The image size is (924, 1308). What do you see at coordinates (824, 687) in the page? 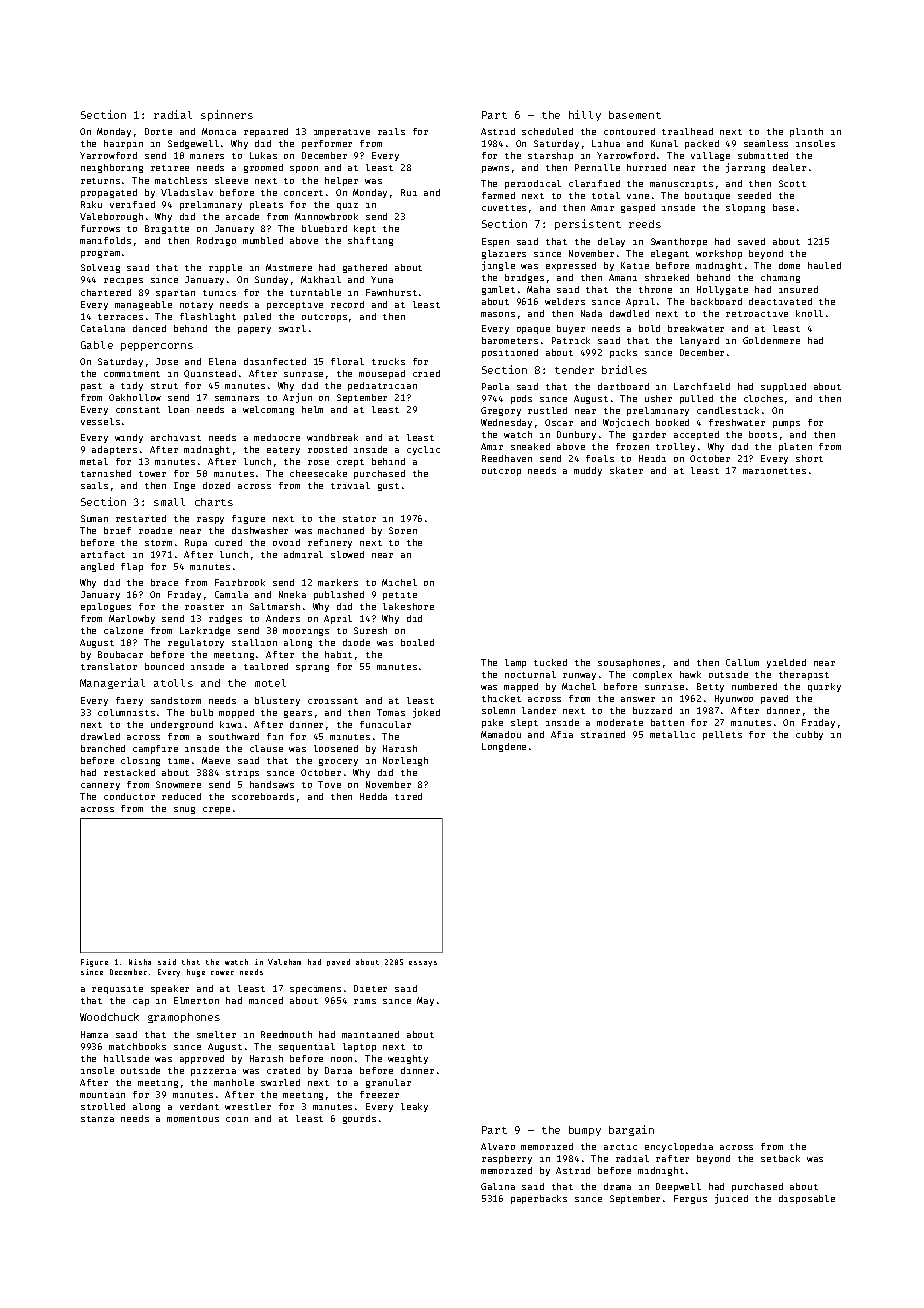
I see `quirky` at bounding box center [824, 687].
